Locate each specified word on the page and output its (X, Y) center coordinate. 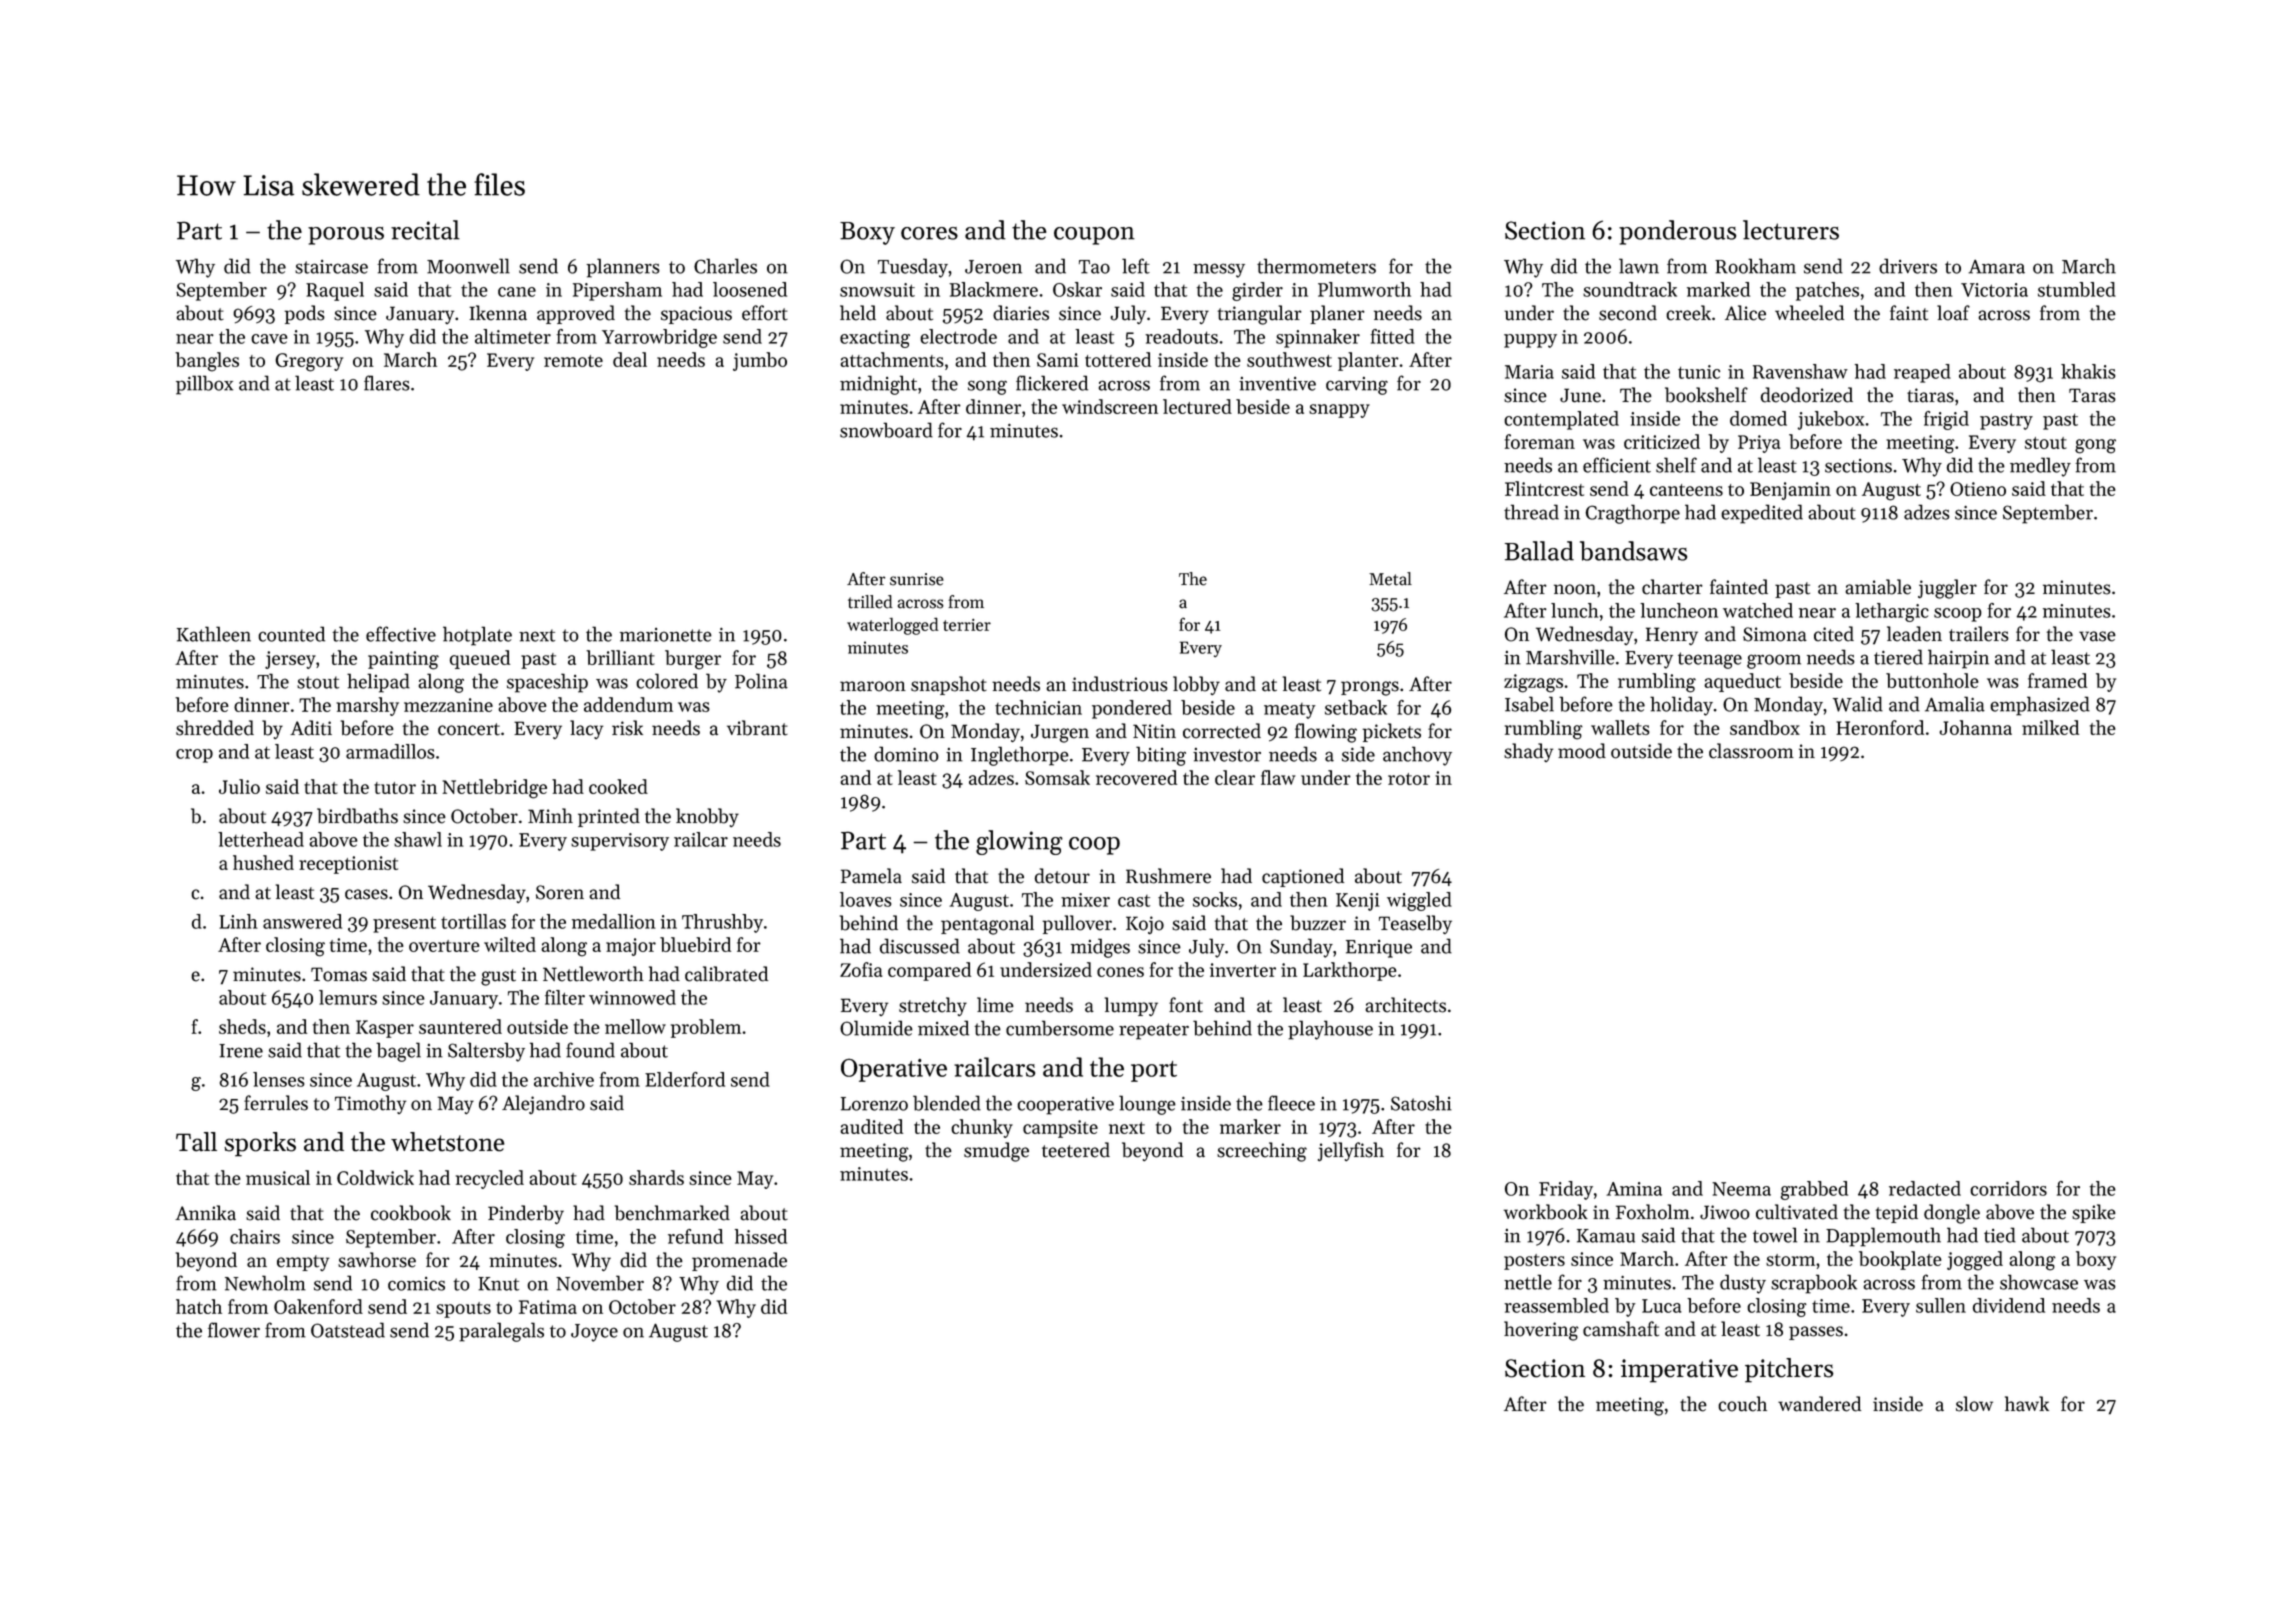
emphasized (2040, 706)
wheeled (1809, 313)
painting (403, 660)
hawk (2027, 1404)
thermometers (1316, 266)
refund (695, 1236)
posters (1534, 1262)
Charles (725, 266)
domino (906, 754)
